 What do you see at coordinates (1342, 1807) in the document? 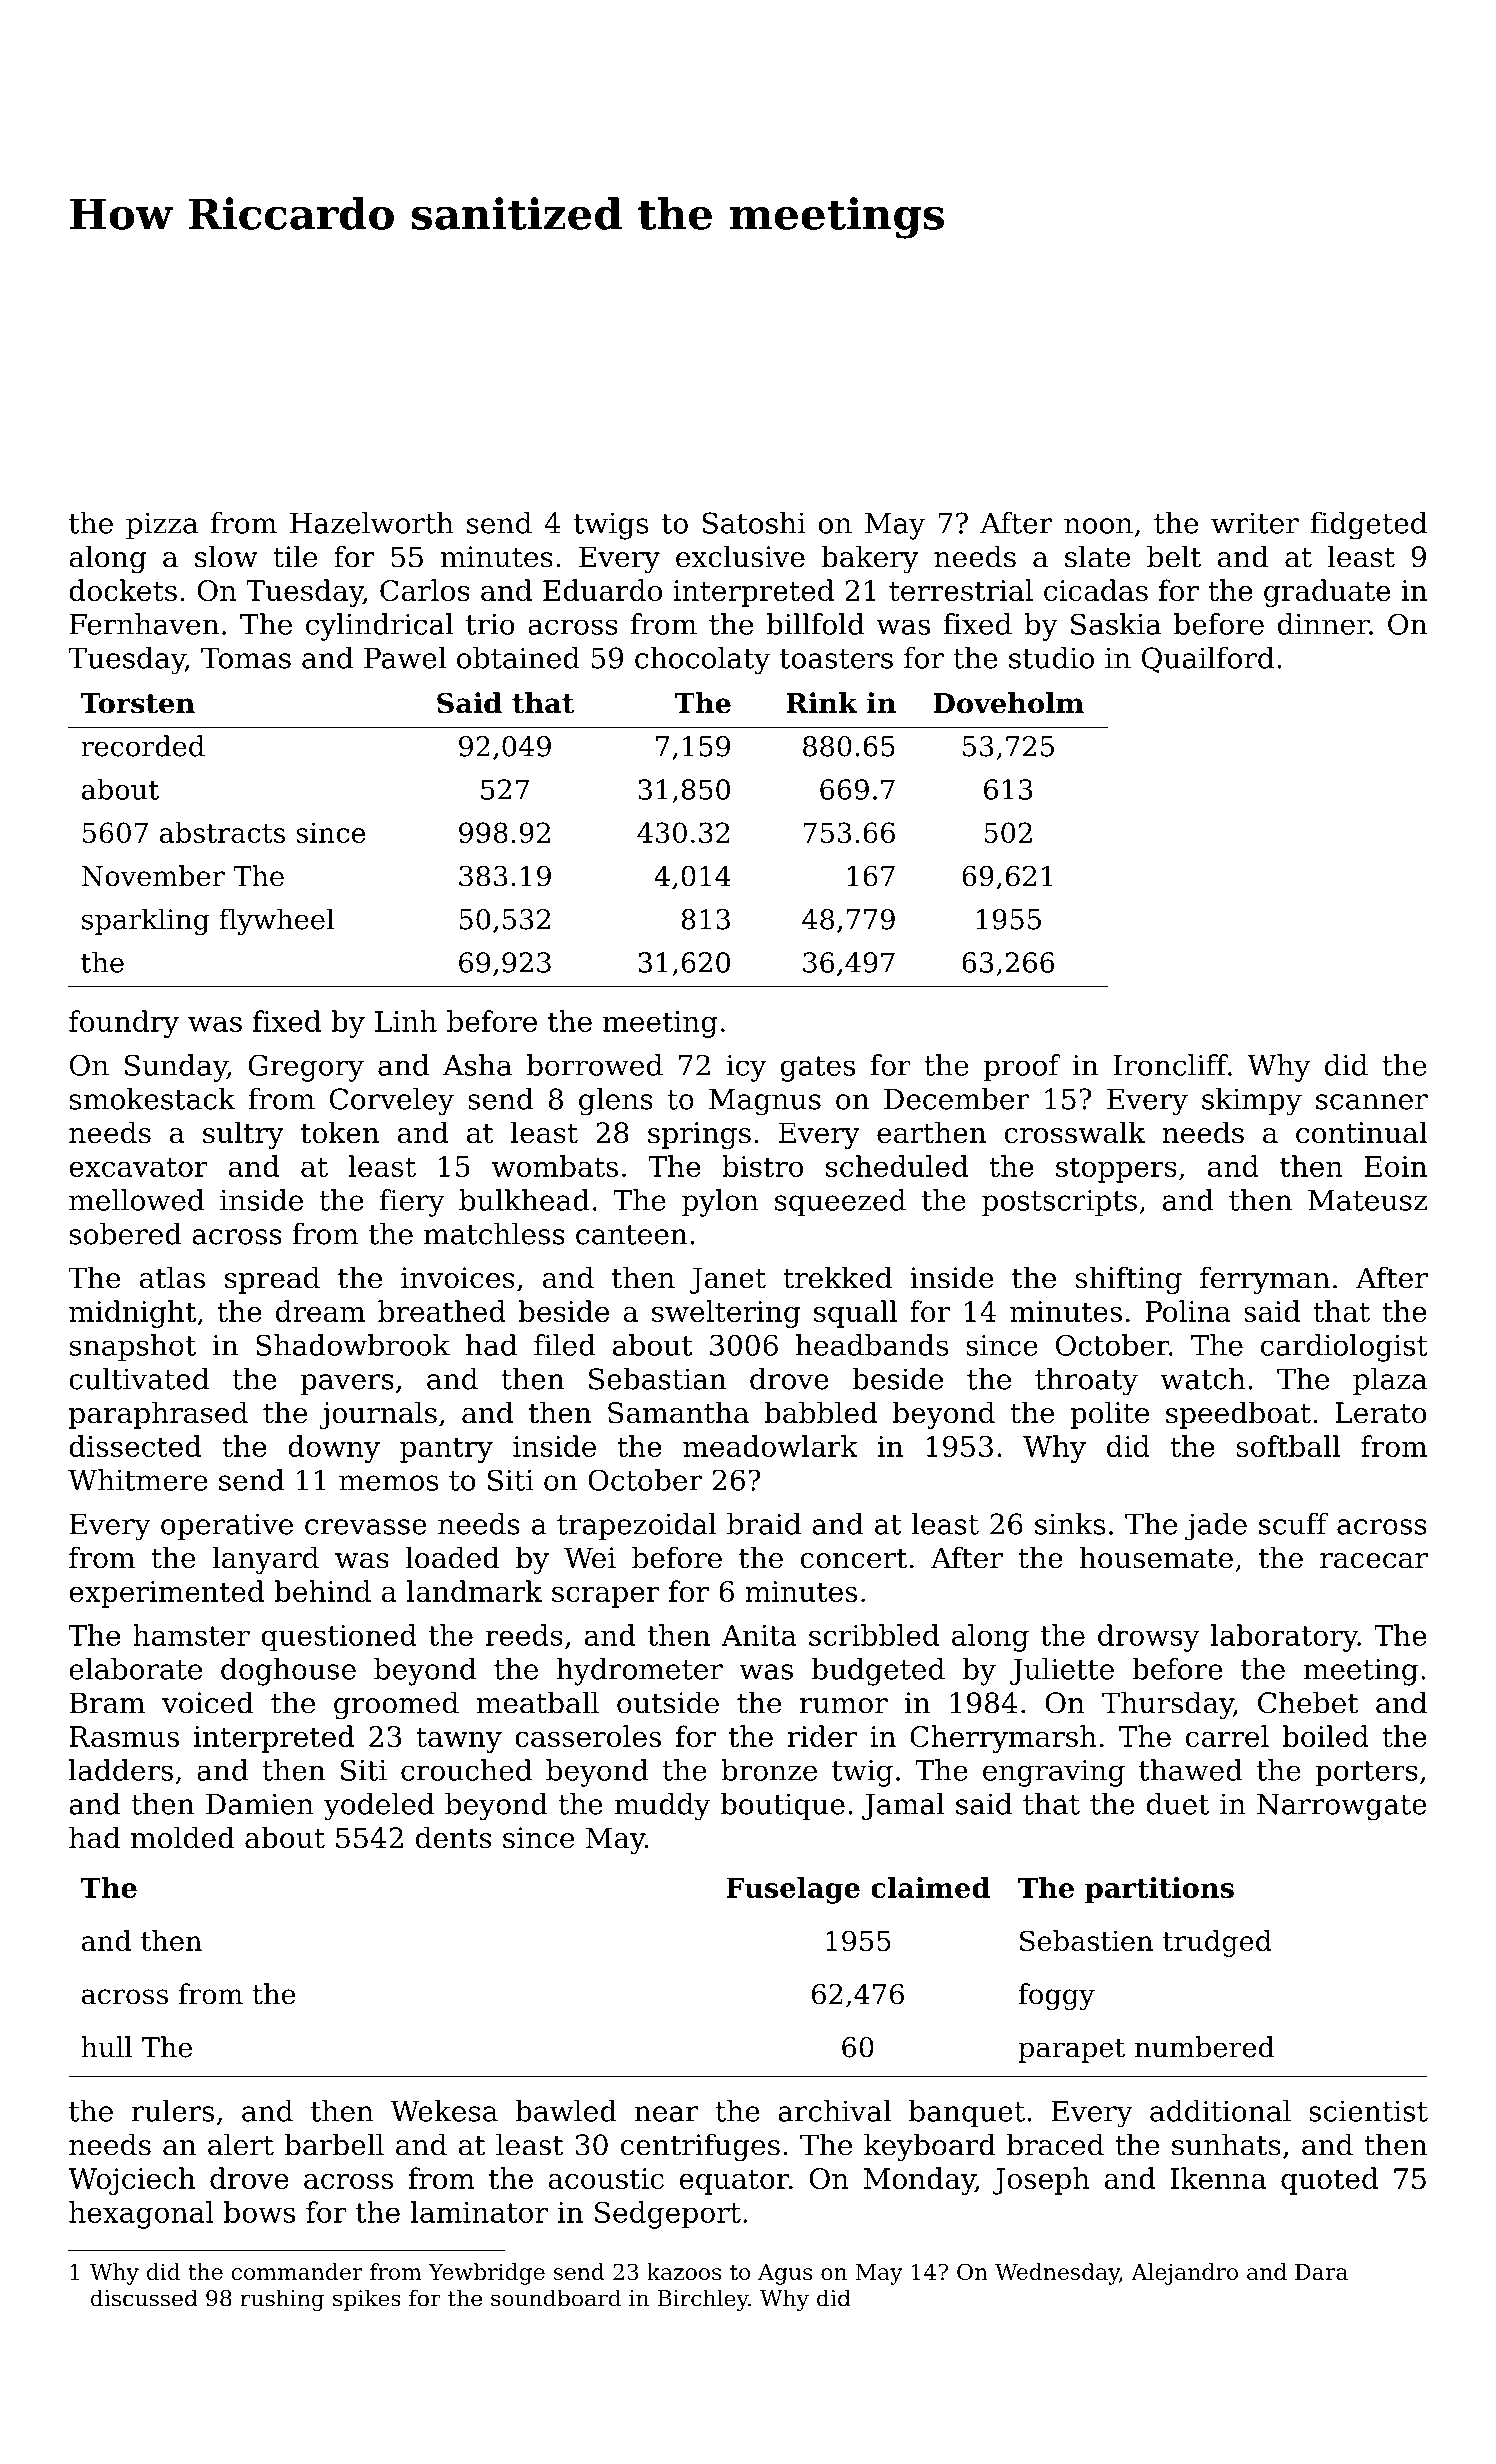
I see `Narrowgate` at bounding box center [1342, 1807].
